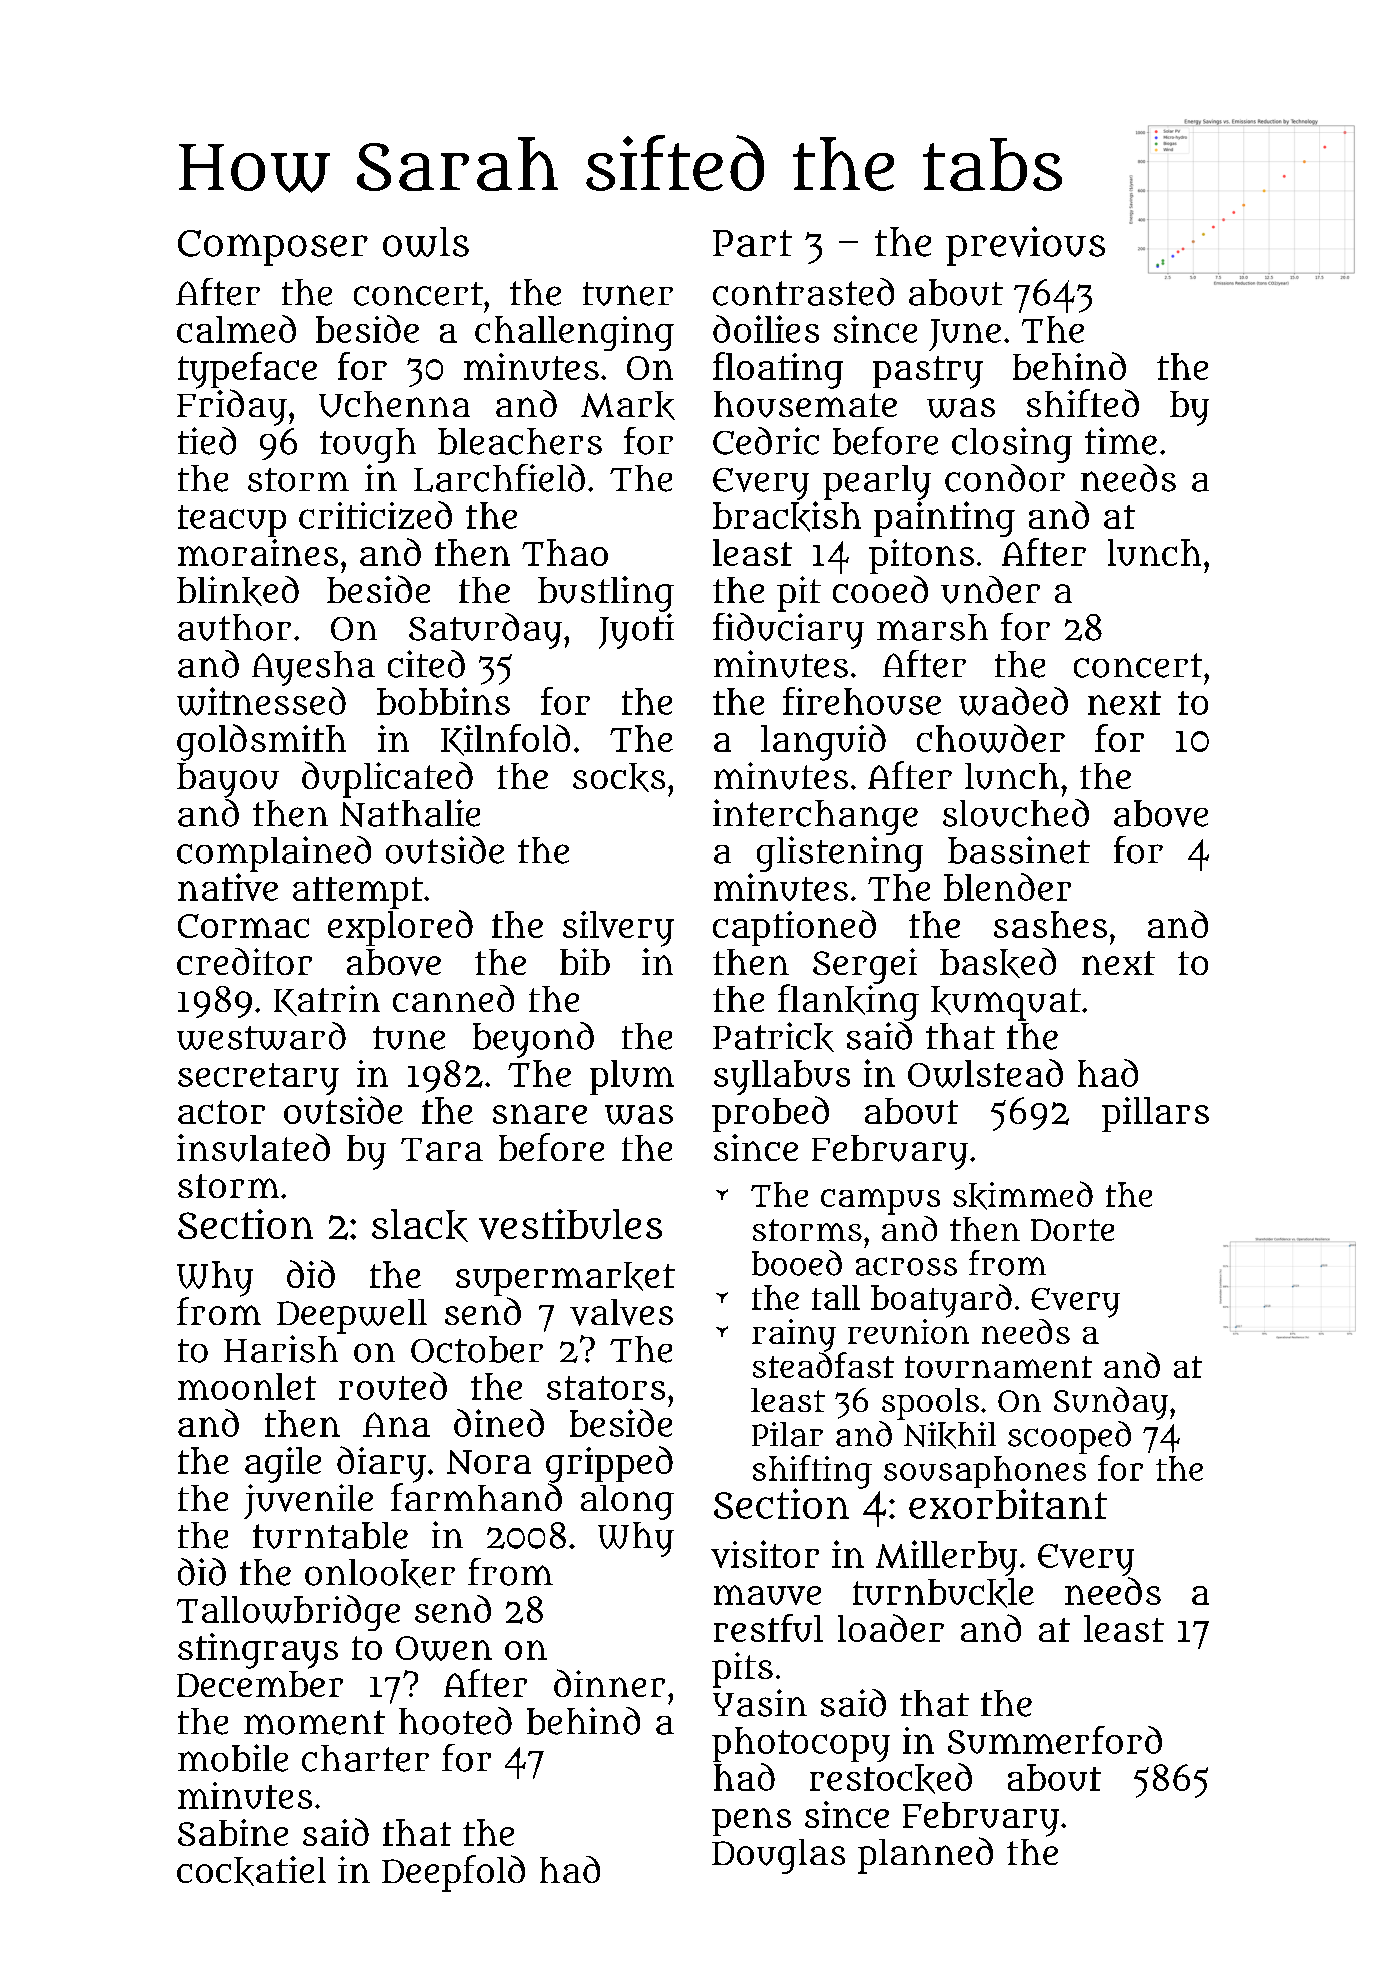  What do you see at coordinates (797, 1263) in the page?
I see `booed` at bounding box center [797, 1263].
